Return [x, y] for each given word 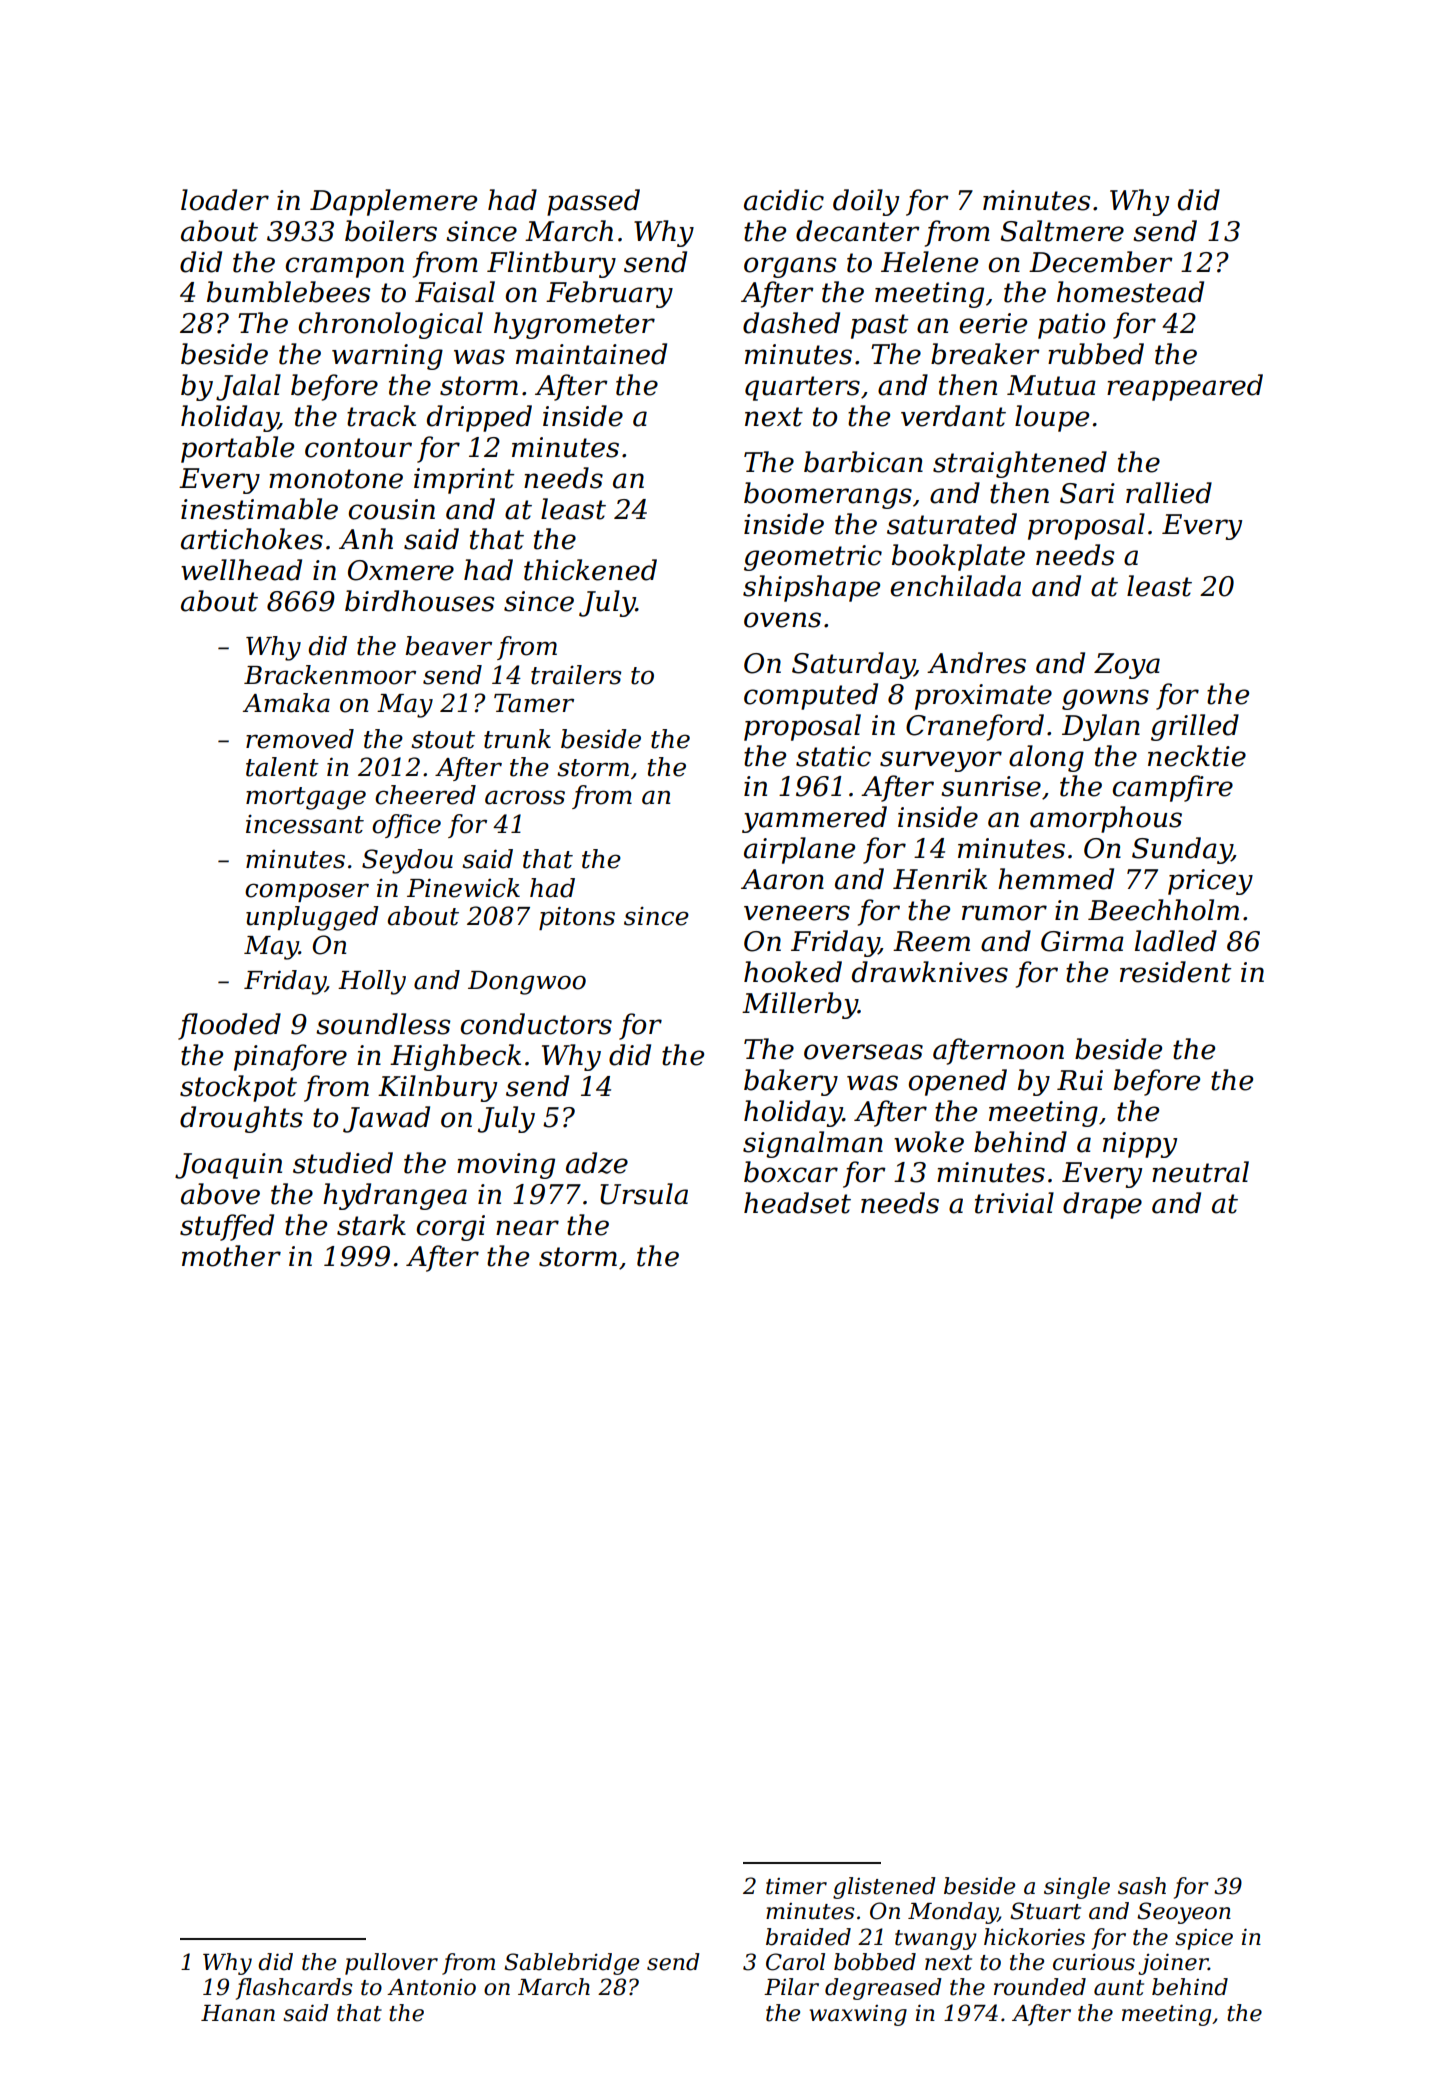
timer [796, 1886]
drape [1102, 1205]
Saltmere [1062, 231]
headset [797, 1203]
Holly [372, 982]
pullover [391, 1964]
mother [231, 1256]
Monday [953, 1913]
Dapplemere [393, 202]
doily [866, 202]
